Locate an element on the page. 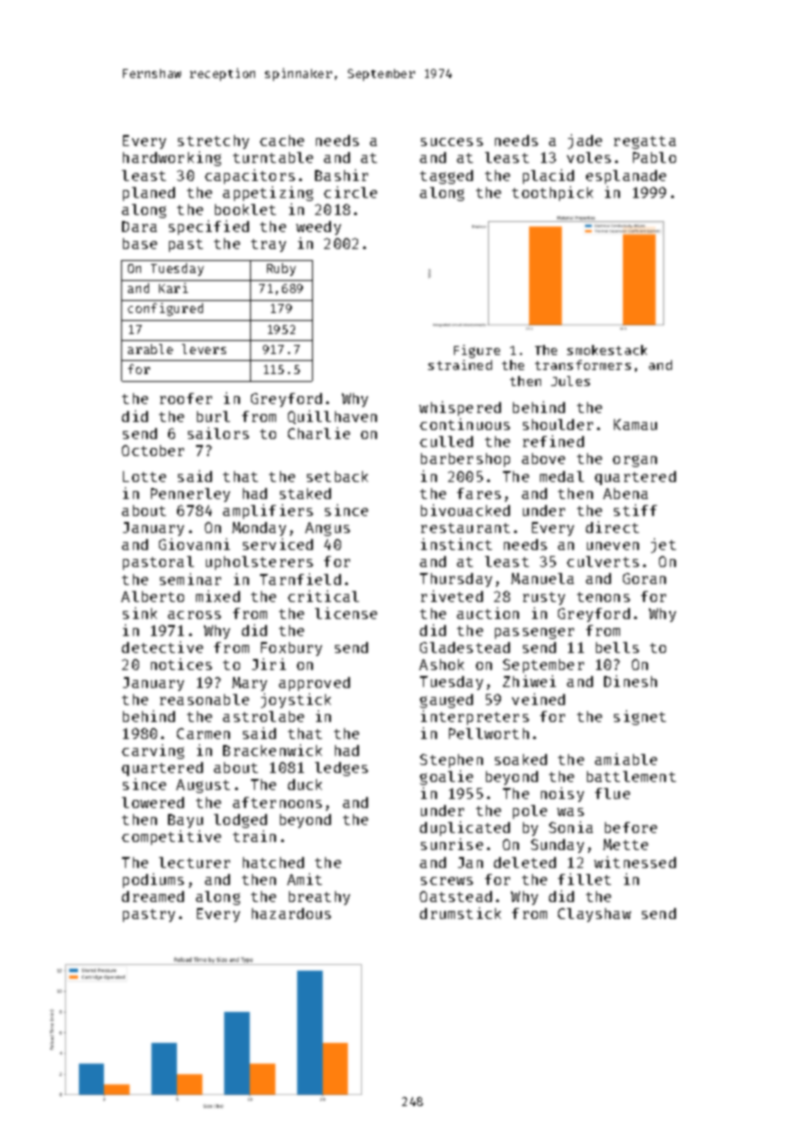 The image size is (803, 1140). restaurant is located at coordinates (465, 528).
